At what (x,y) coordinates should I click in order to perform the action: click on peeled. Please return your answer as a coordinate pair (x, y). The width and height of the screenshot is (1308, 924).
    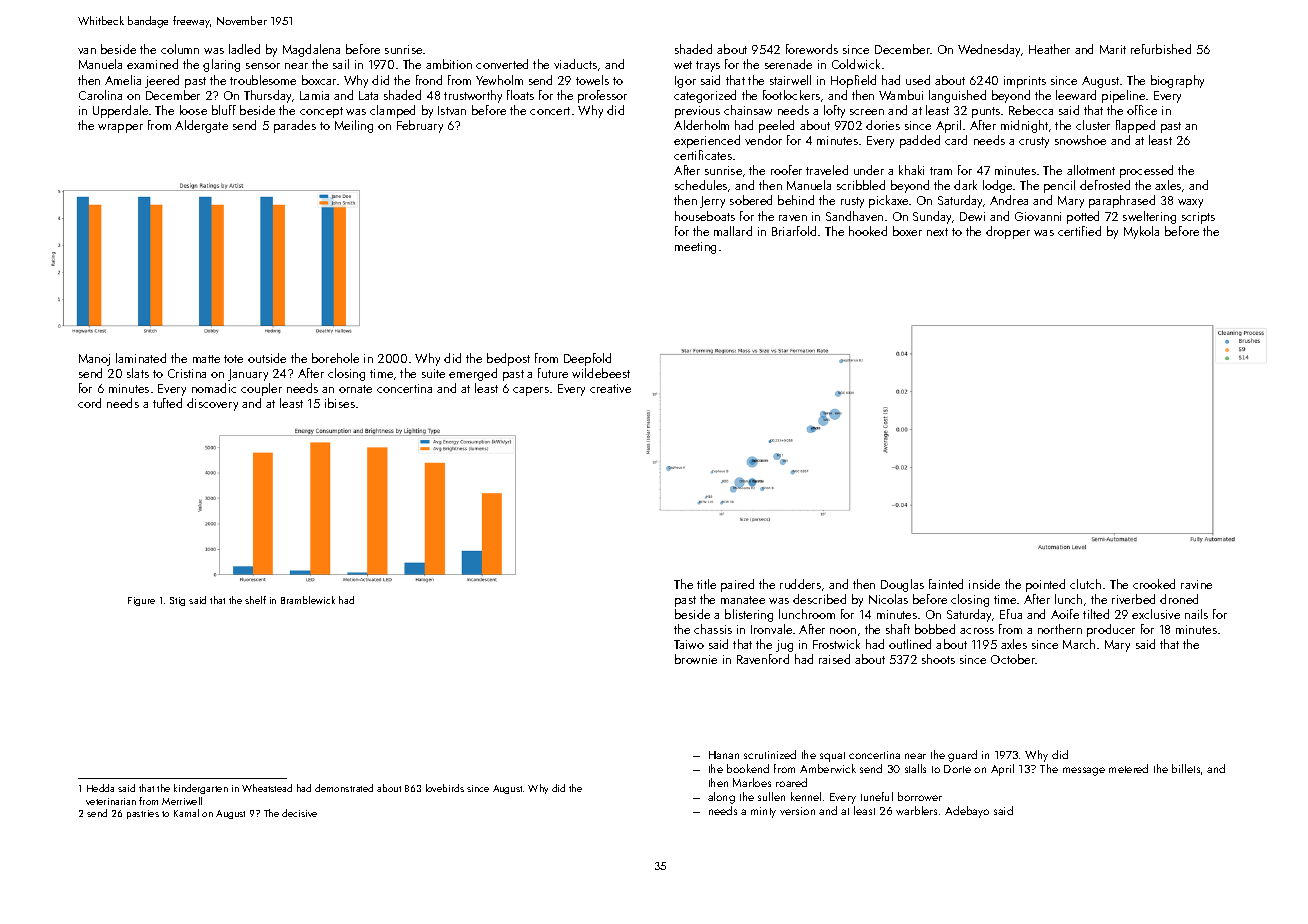
    Looking at the image, I should click on (776, 126).
